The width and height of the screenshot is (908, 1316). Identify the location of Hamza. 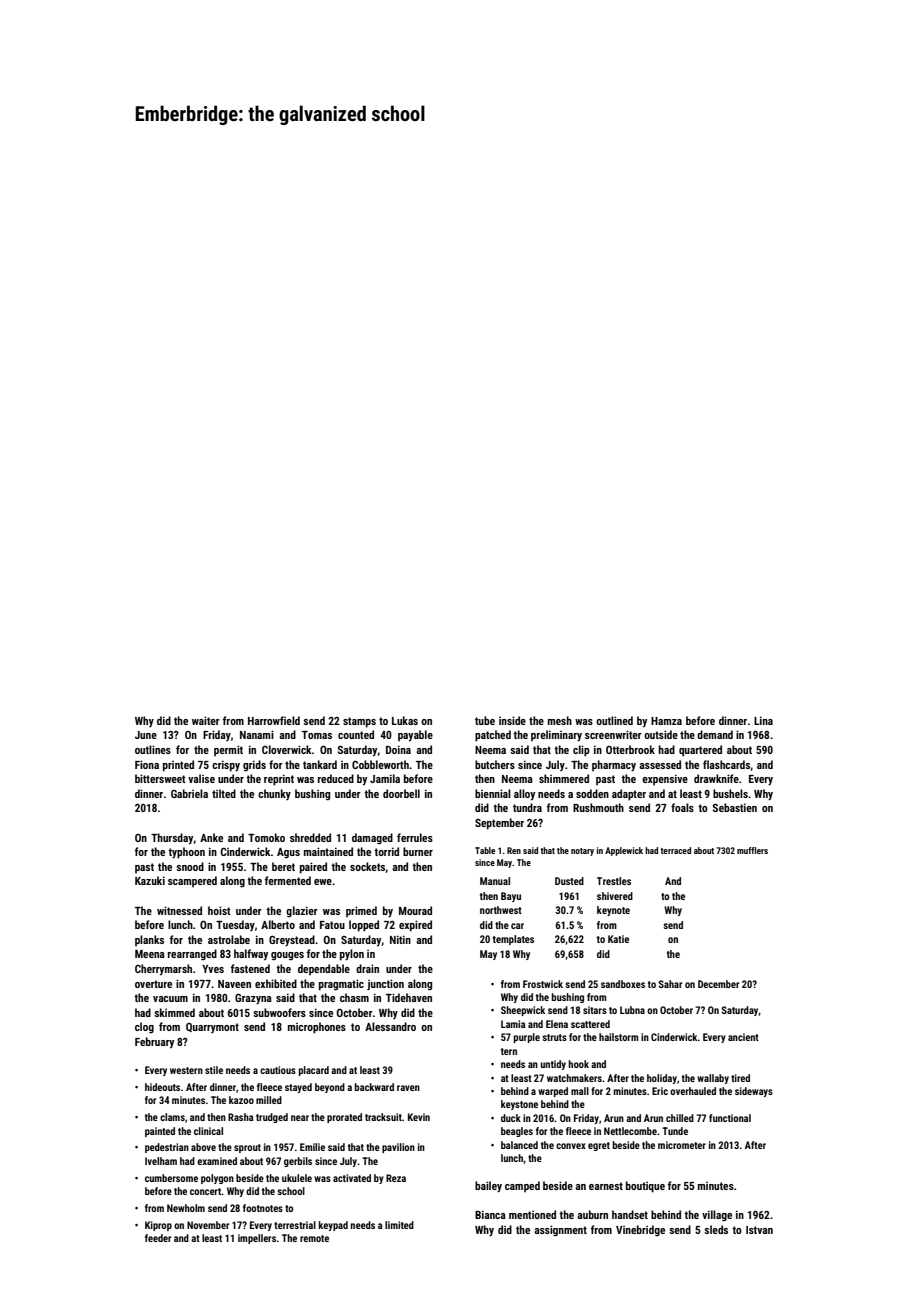
(666, 721).
